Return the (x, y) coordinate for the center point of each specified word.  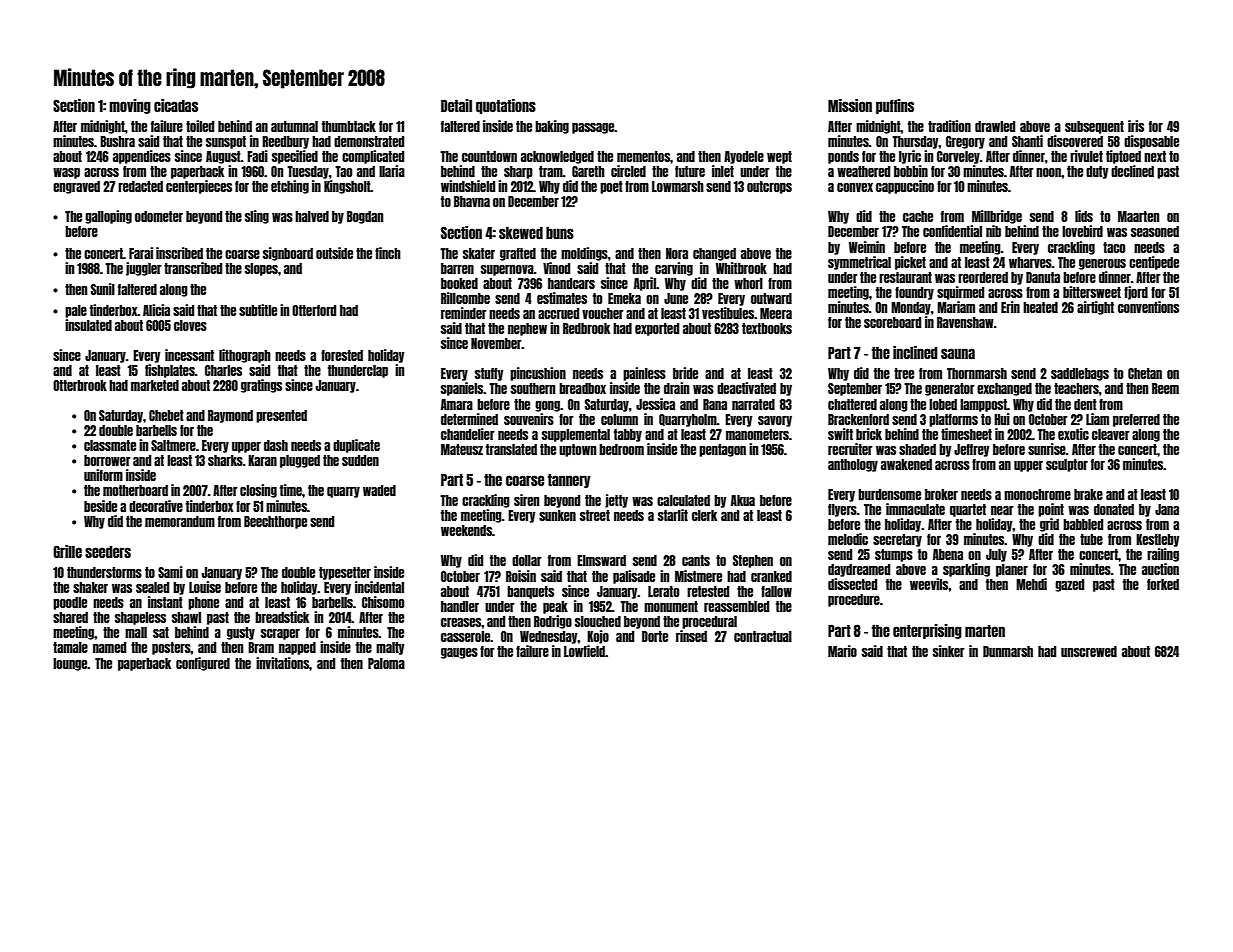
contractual (763, 636)
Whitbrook (741, 268)
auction (1160, 569)
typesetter (345, 573)
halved (312, 216)
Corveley (958, 157)
